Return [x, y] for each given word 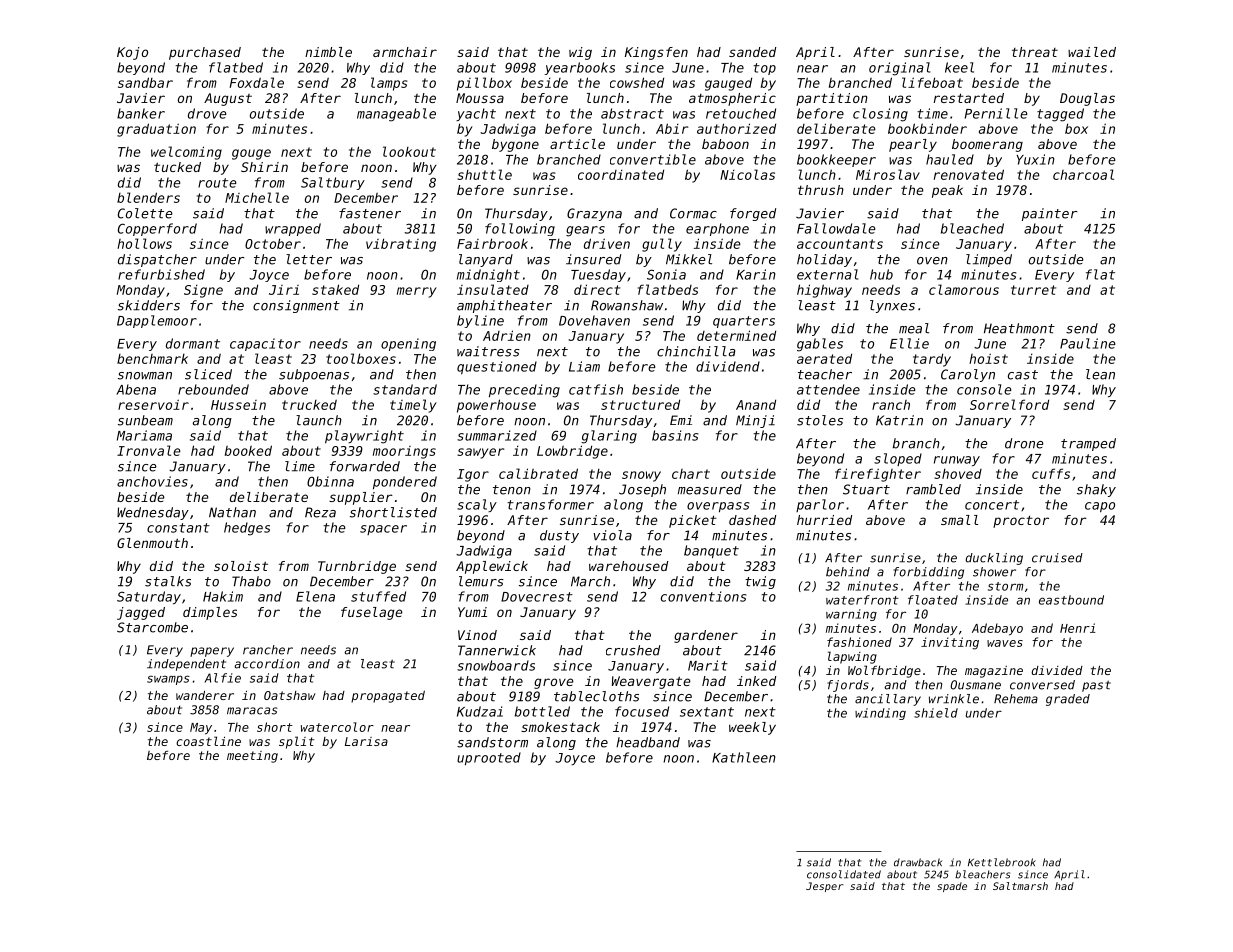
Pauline [1087, 343]
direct [597, 289]
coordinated [621, 174]
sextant [707, 712]
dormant [193, 343]
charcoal [1083, 174]
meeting [252, 757]
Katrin [899, 420]
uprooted [489, 758]
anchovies [152, 481]
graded [1068, 700]
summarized [497, 435]
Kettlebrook [1002, 862]
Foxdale [256, 82]
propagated [388, 697]
